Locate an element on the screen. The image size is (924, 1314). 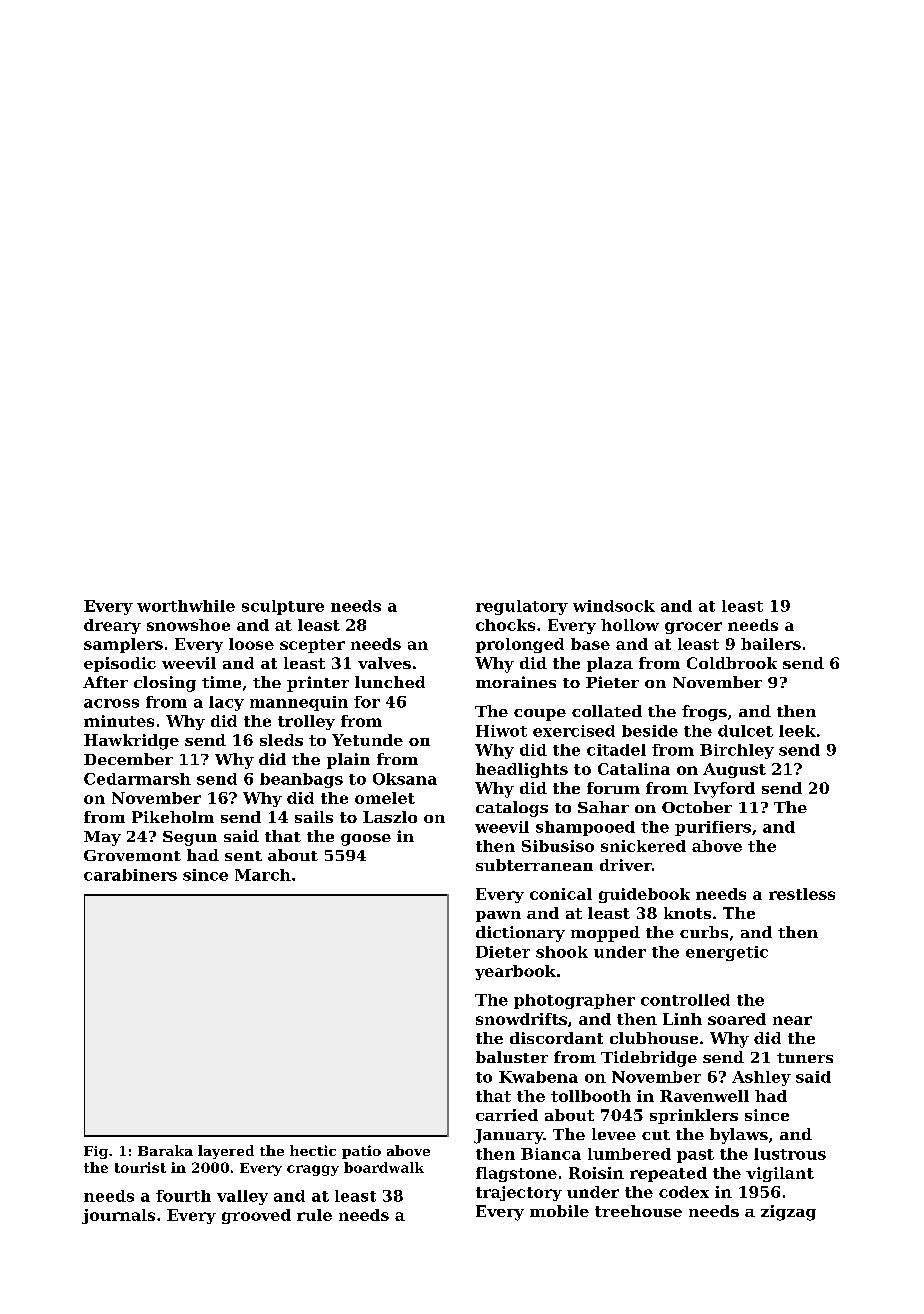
scepter is located at coordinates (312, 646).
